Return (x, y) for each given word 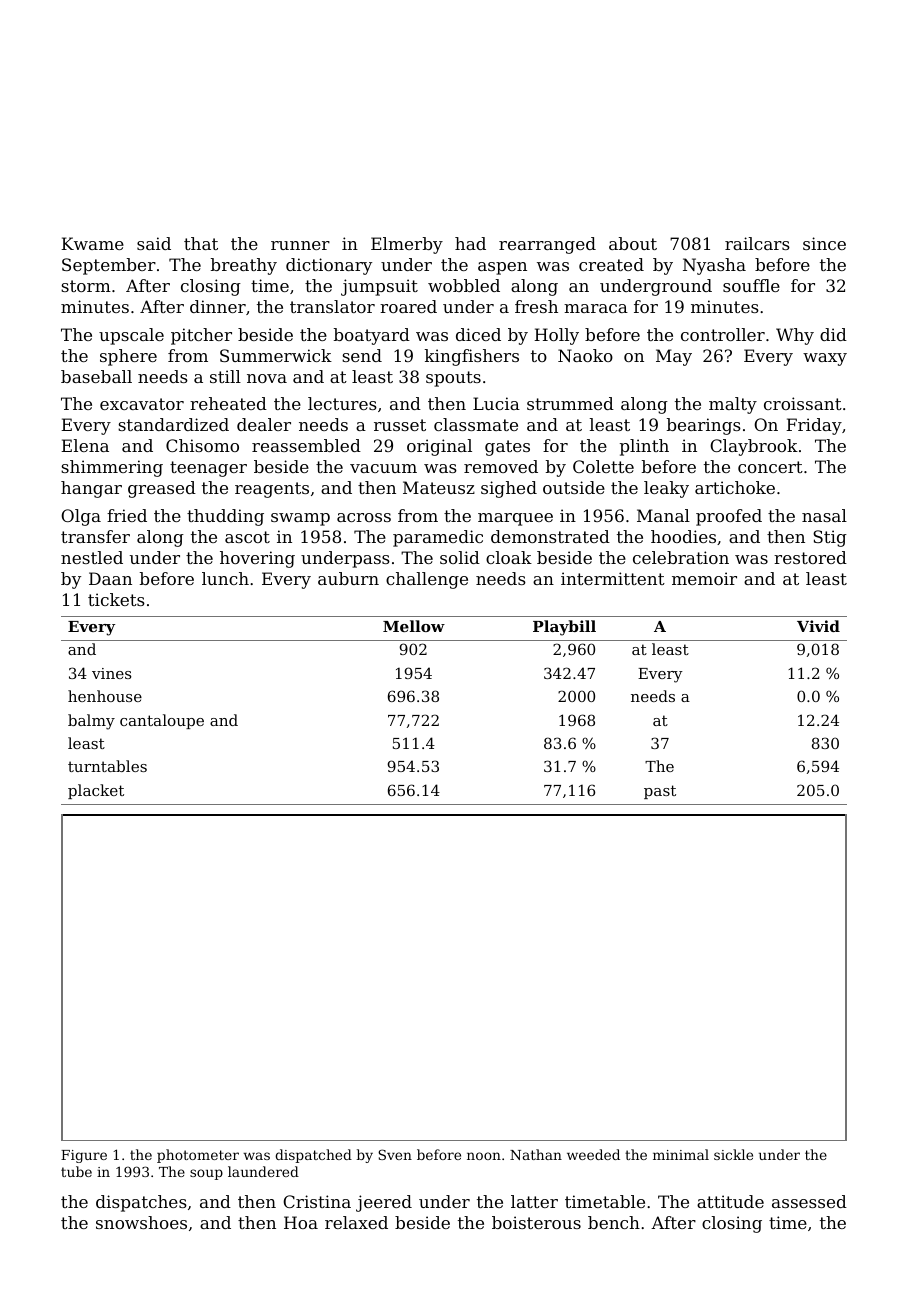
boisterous (536, 1222)
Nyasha (714, 266)
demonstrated (550, 536)
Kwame (92, 243)
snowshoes (141, 1222)
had (470, 243)
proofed (729, 517)
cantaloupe (162, 721)
